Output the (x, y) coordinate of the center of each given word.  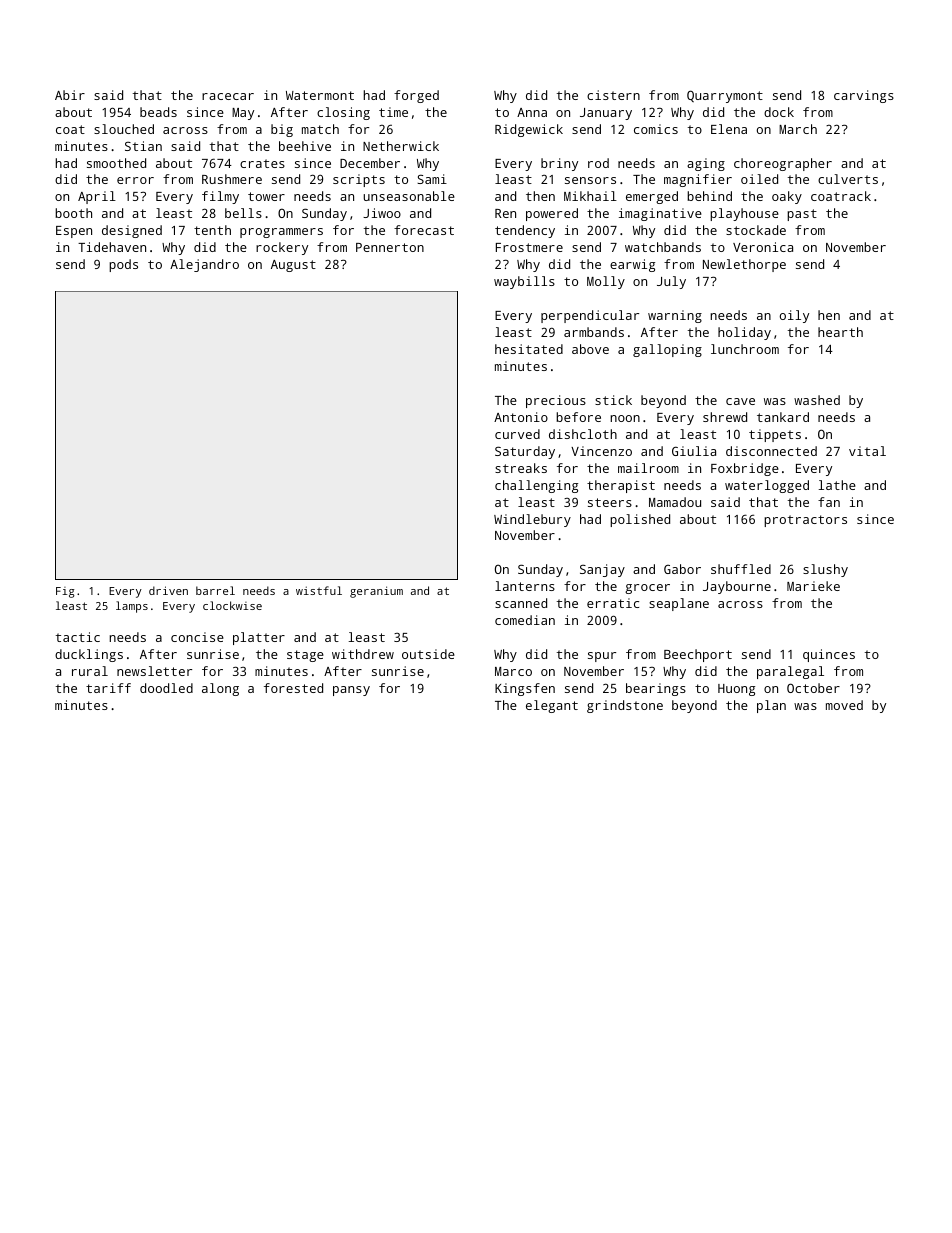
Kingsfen (525, 689)
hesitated (529, 349)
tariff (108, 688)
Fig (65, 592)
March (798, 129)
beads (158, 112)
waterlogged (767, 486)
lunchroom (745, 349)
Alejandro (204, 265)
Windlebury (532, 520)
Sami (432, 179)
